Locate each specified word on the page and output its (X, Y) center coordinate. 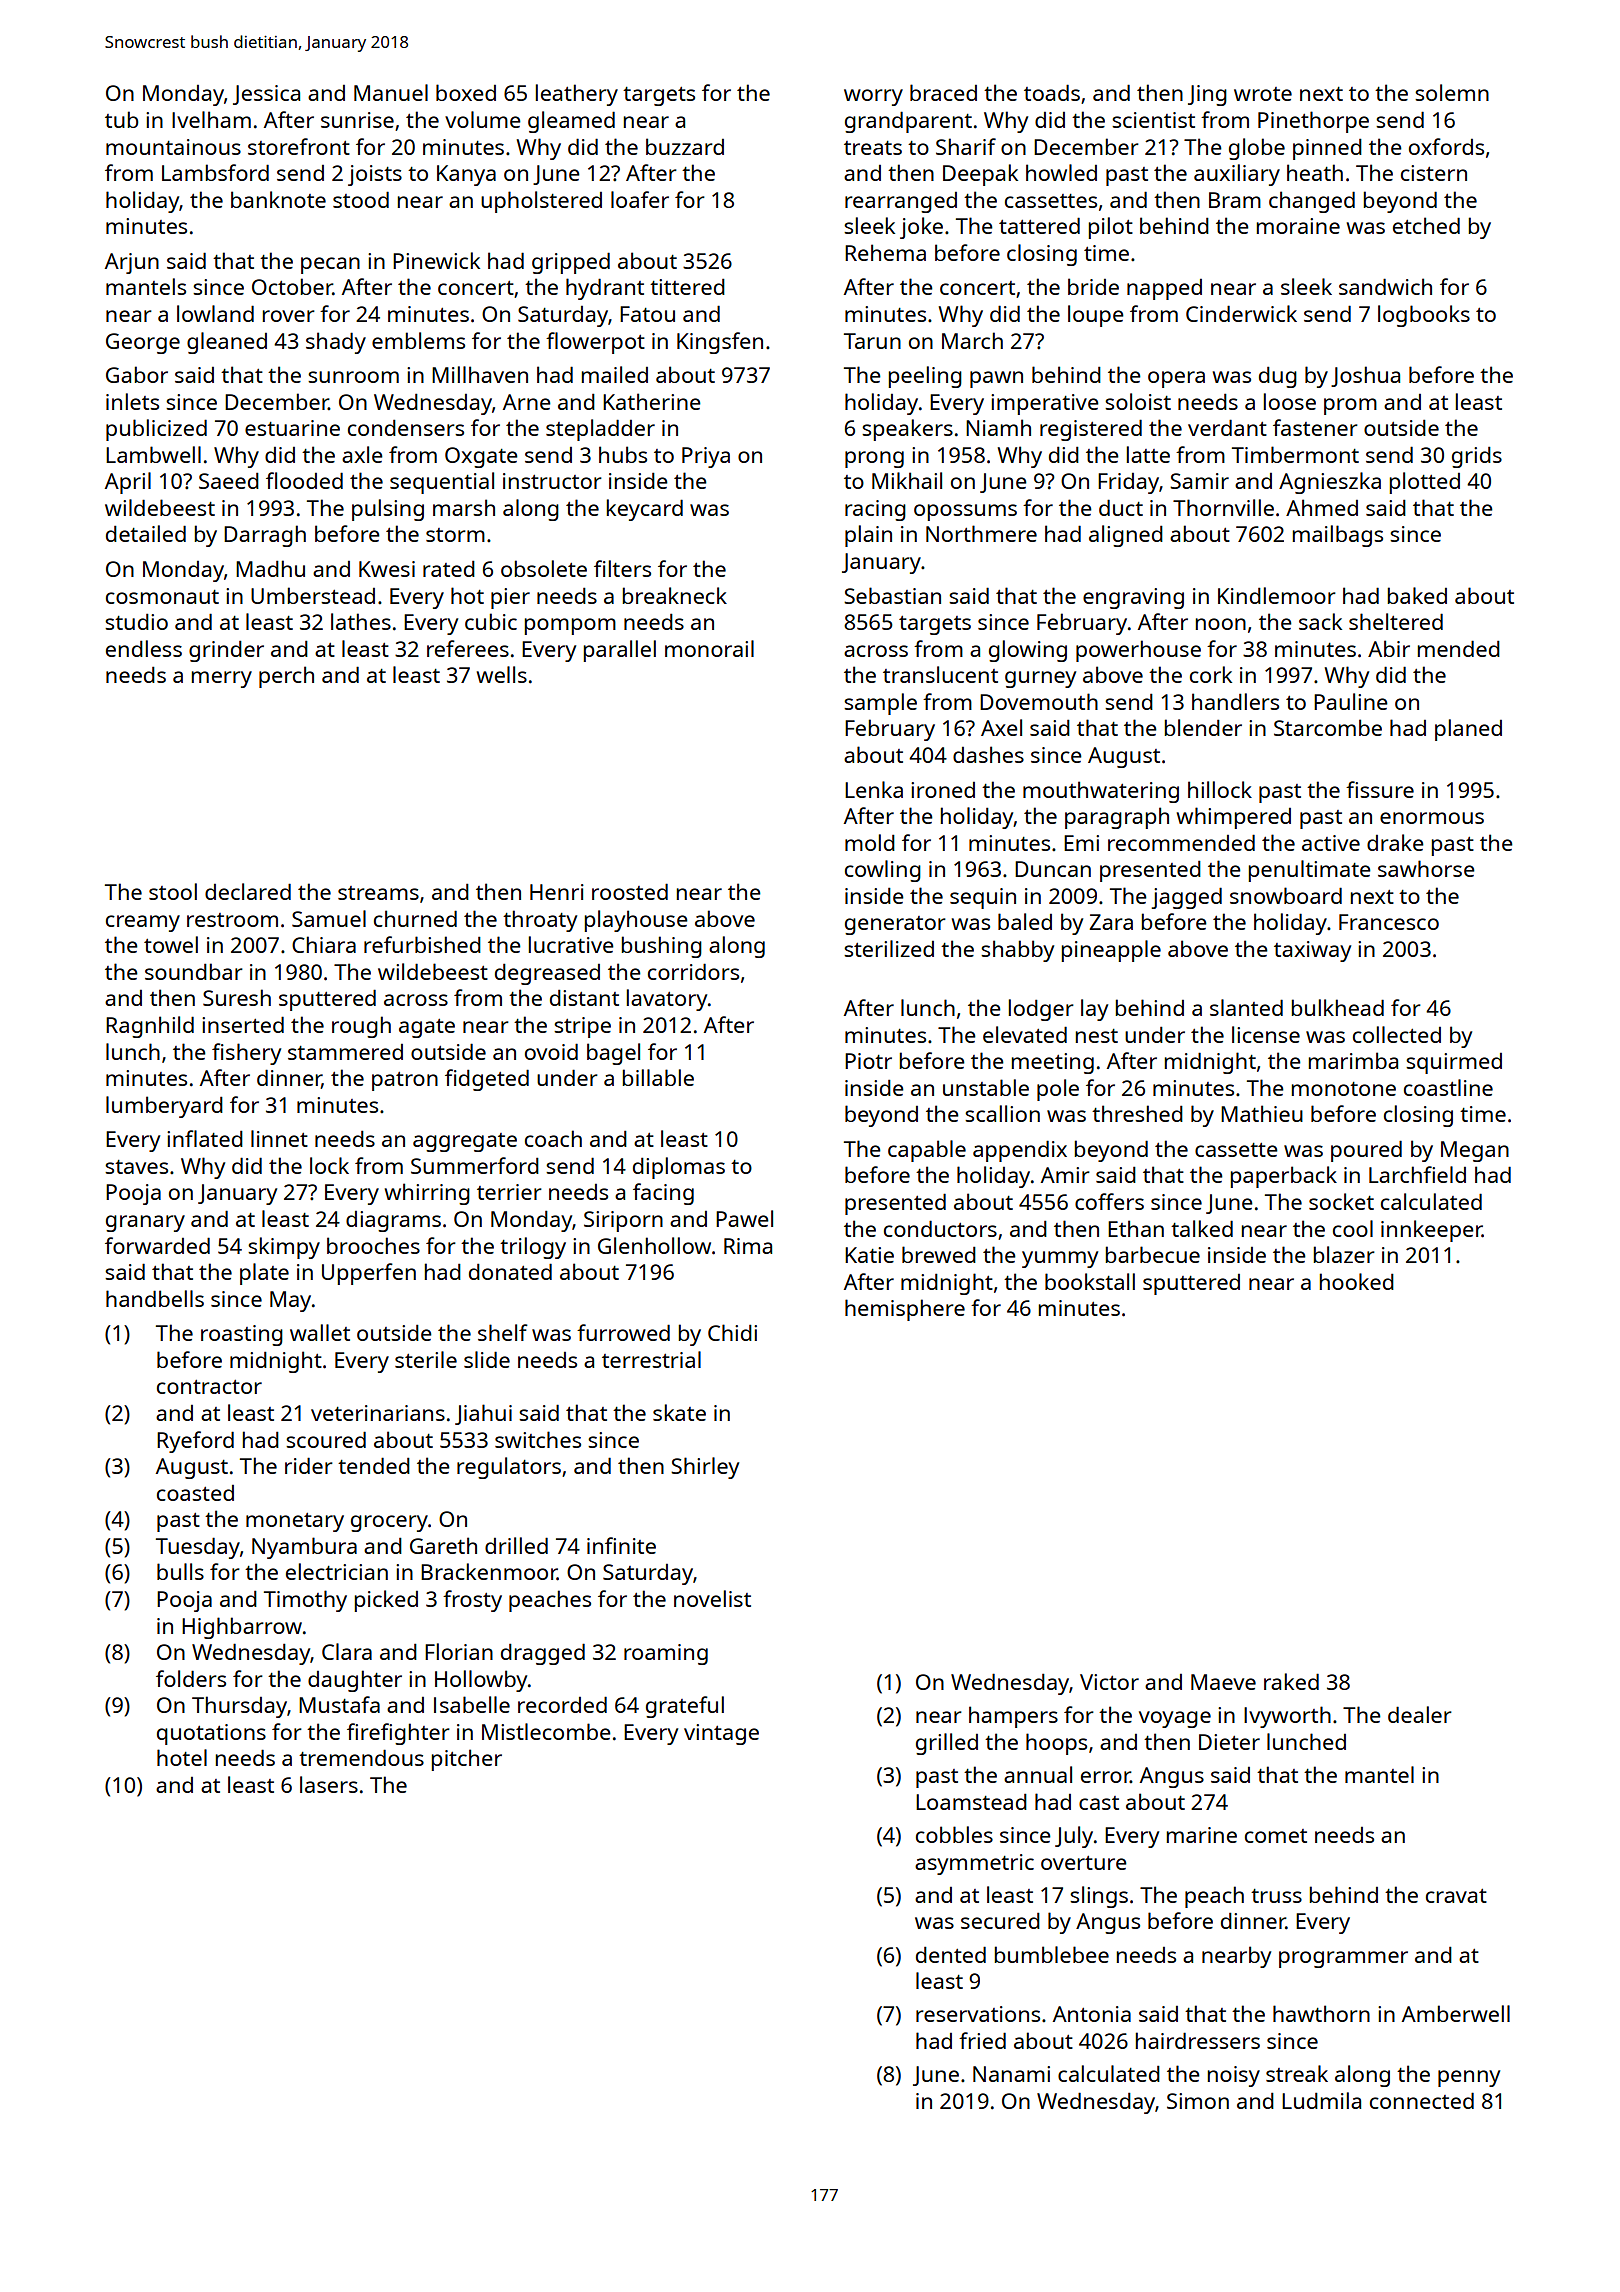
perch (286, 677)
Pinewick (436, 260)
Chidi (732, 1332)
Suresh (237, 997)
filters (622, 568)
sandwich (1385, 286)
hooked (1357, 1281)
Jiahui (483, 1414)
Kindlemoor (1277, 595)
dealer (1420, 1714)
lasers (329, 1784)
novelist (712, 1598)
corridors (693, 971)
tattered (1039, 225)
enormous (1432, 818)
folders (191, 1678)
